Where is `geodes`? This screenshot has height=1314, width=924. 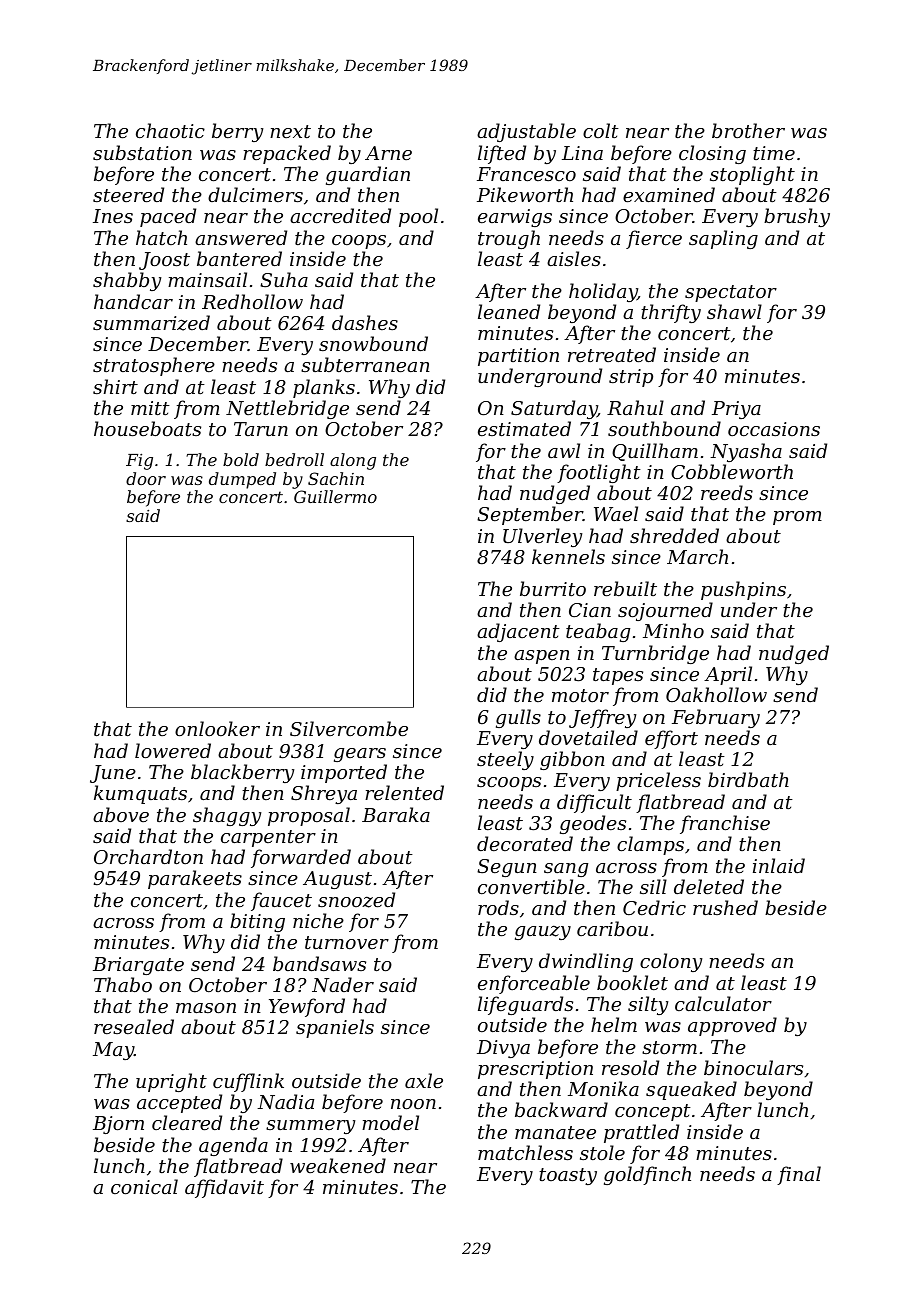
geodes is located at coordinates (593, 824).
